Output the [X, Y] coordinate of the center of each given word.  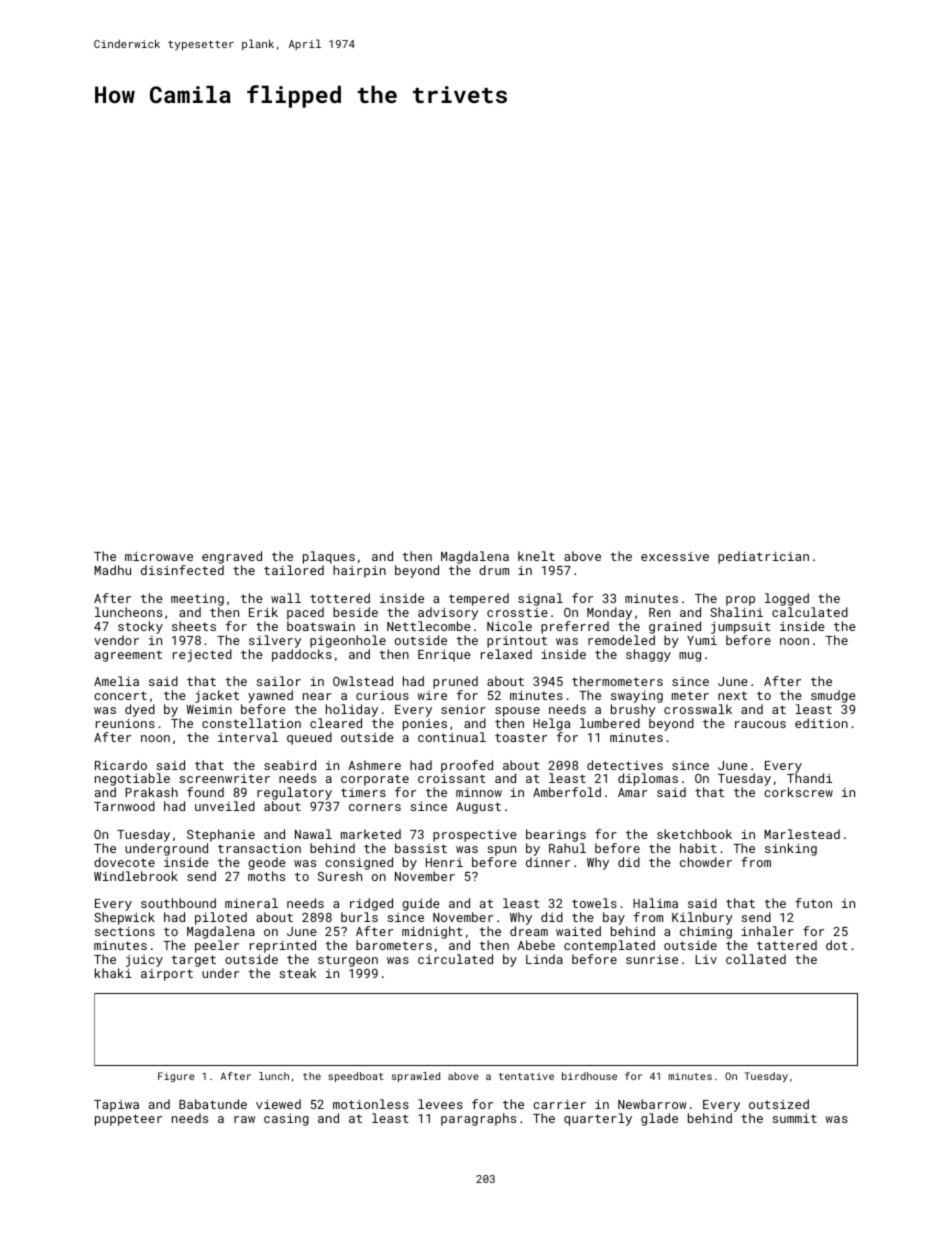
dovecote [124, 862]
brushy [633, 710]
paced [305, 613]
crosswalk [698, 709]
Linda [544, 959]
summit [795, 1118]
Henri [444, 862]
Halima [655, 903]
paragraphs [478, 1119]
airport [167, 975]
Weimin [209, 709]
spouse [517, 712]
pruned [455, 682]
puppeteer [128, 1120]
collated [756, 959]
